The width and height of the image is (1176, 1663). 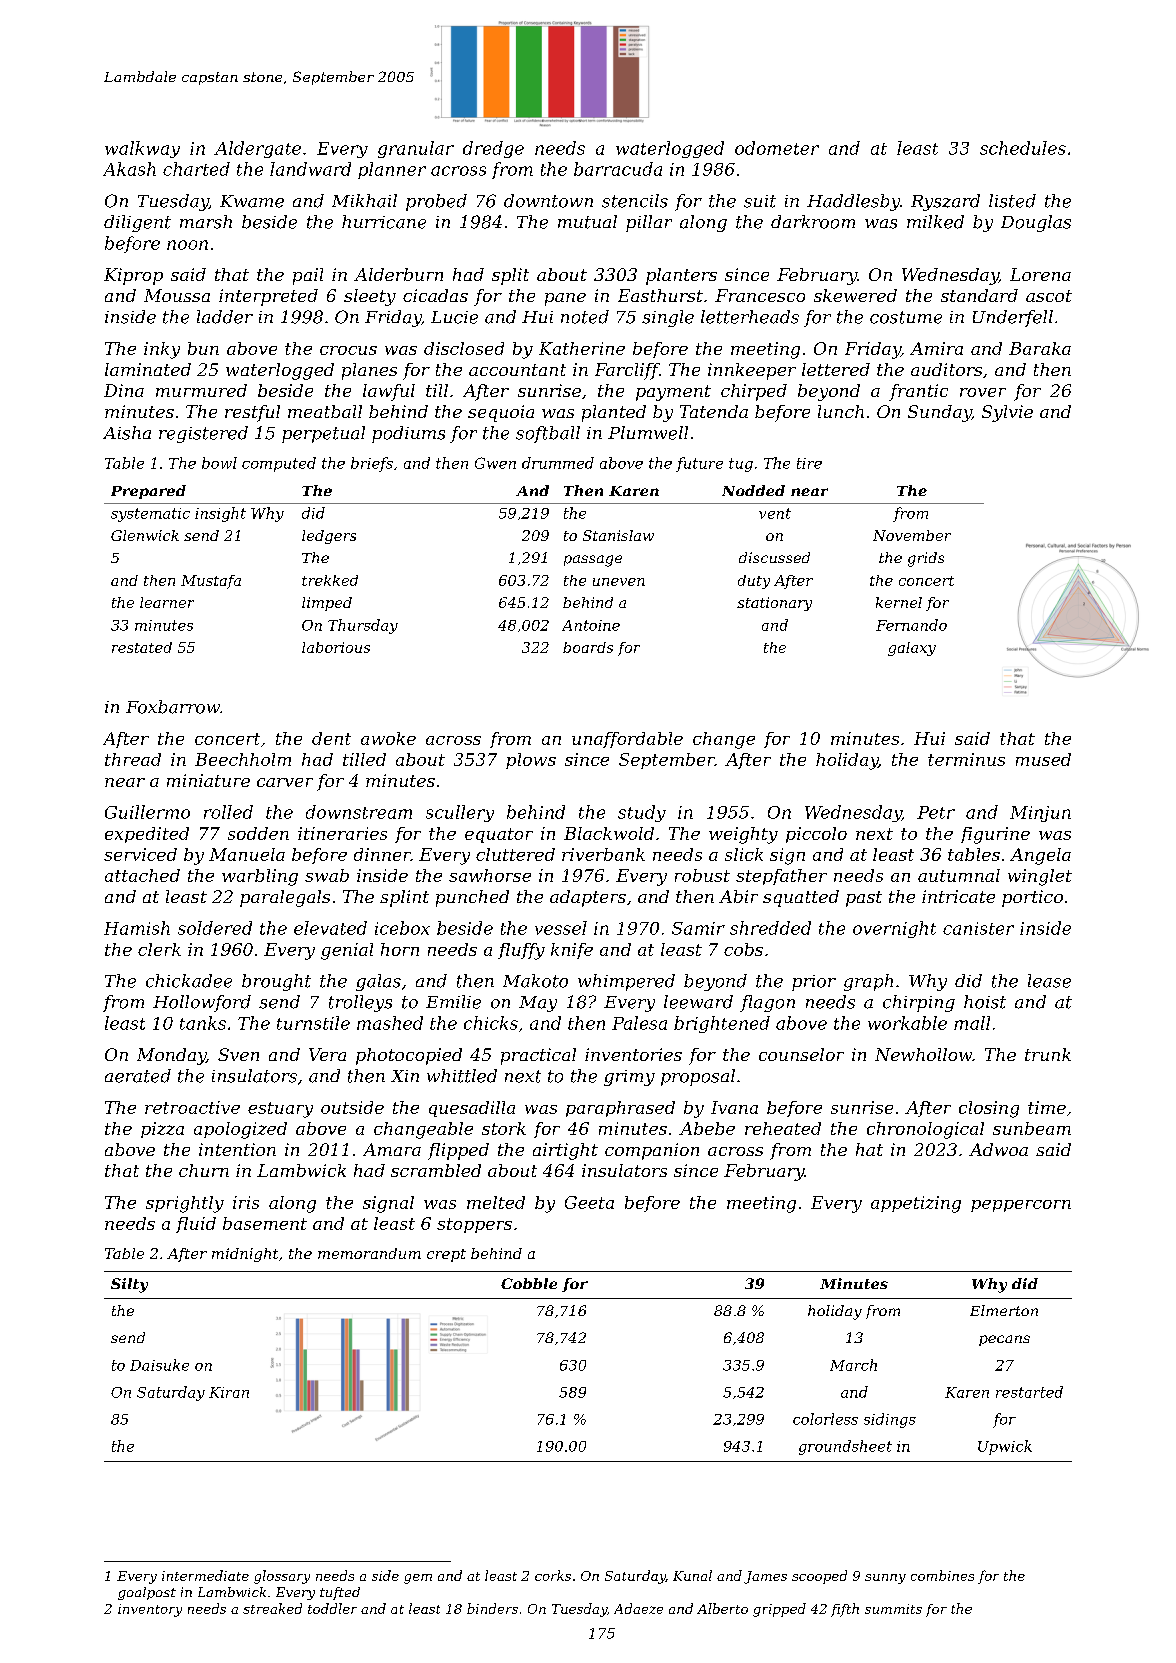 I want to click on suit, so click(x=760, y=201).
